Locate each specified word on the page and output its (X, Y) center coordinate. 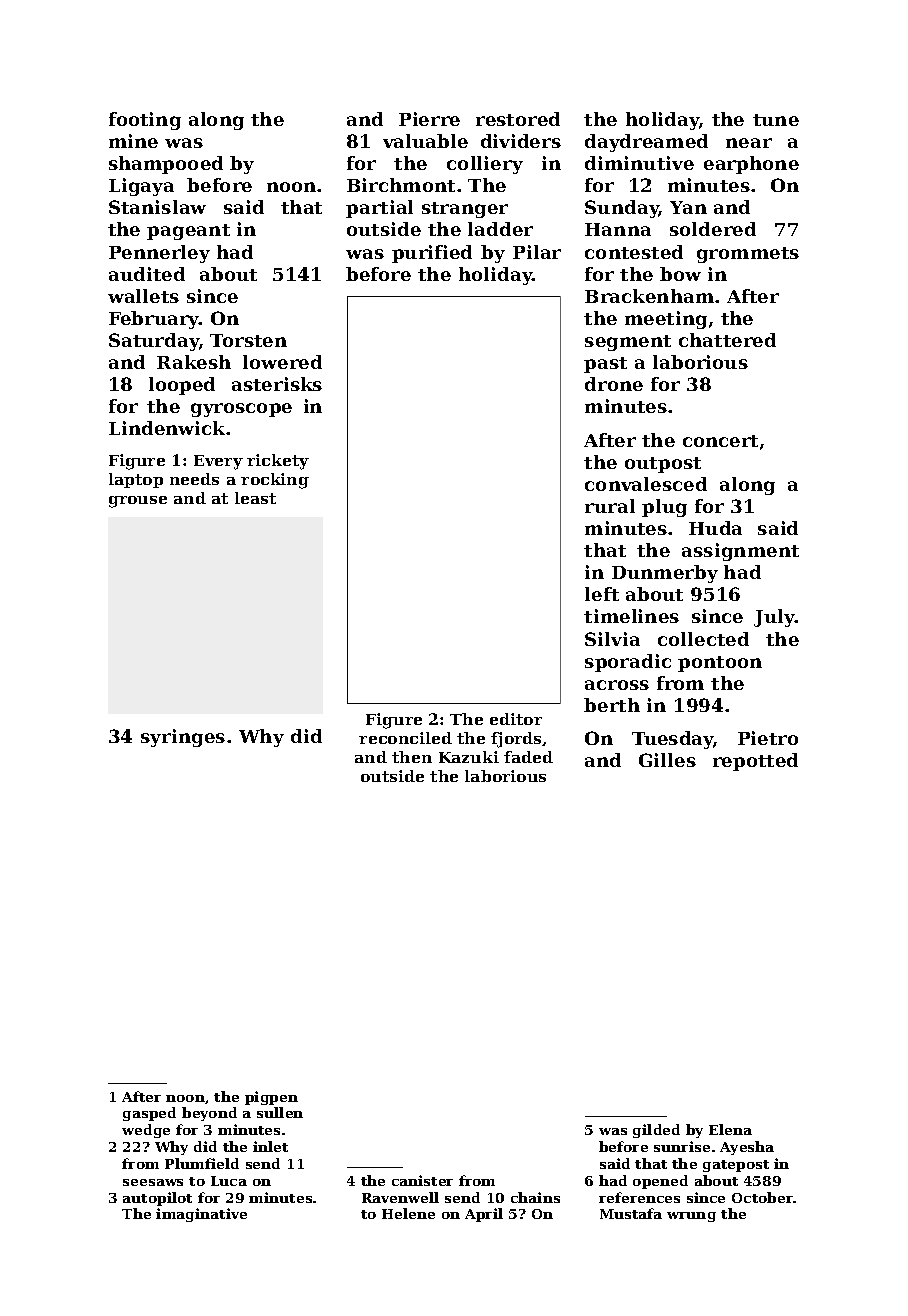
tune (776, 120)
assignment (740, 552)
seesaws (153, 1182)
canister (422, 1180)
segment (628, 343)
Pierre (429, 119)
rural (610, 506)
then (412, 757)
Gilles (667, 760)
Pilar (537, 252)
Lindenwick (167, 428)
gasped (149, 1114)
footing (145, 121)
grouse (138, 502)
